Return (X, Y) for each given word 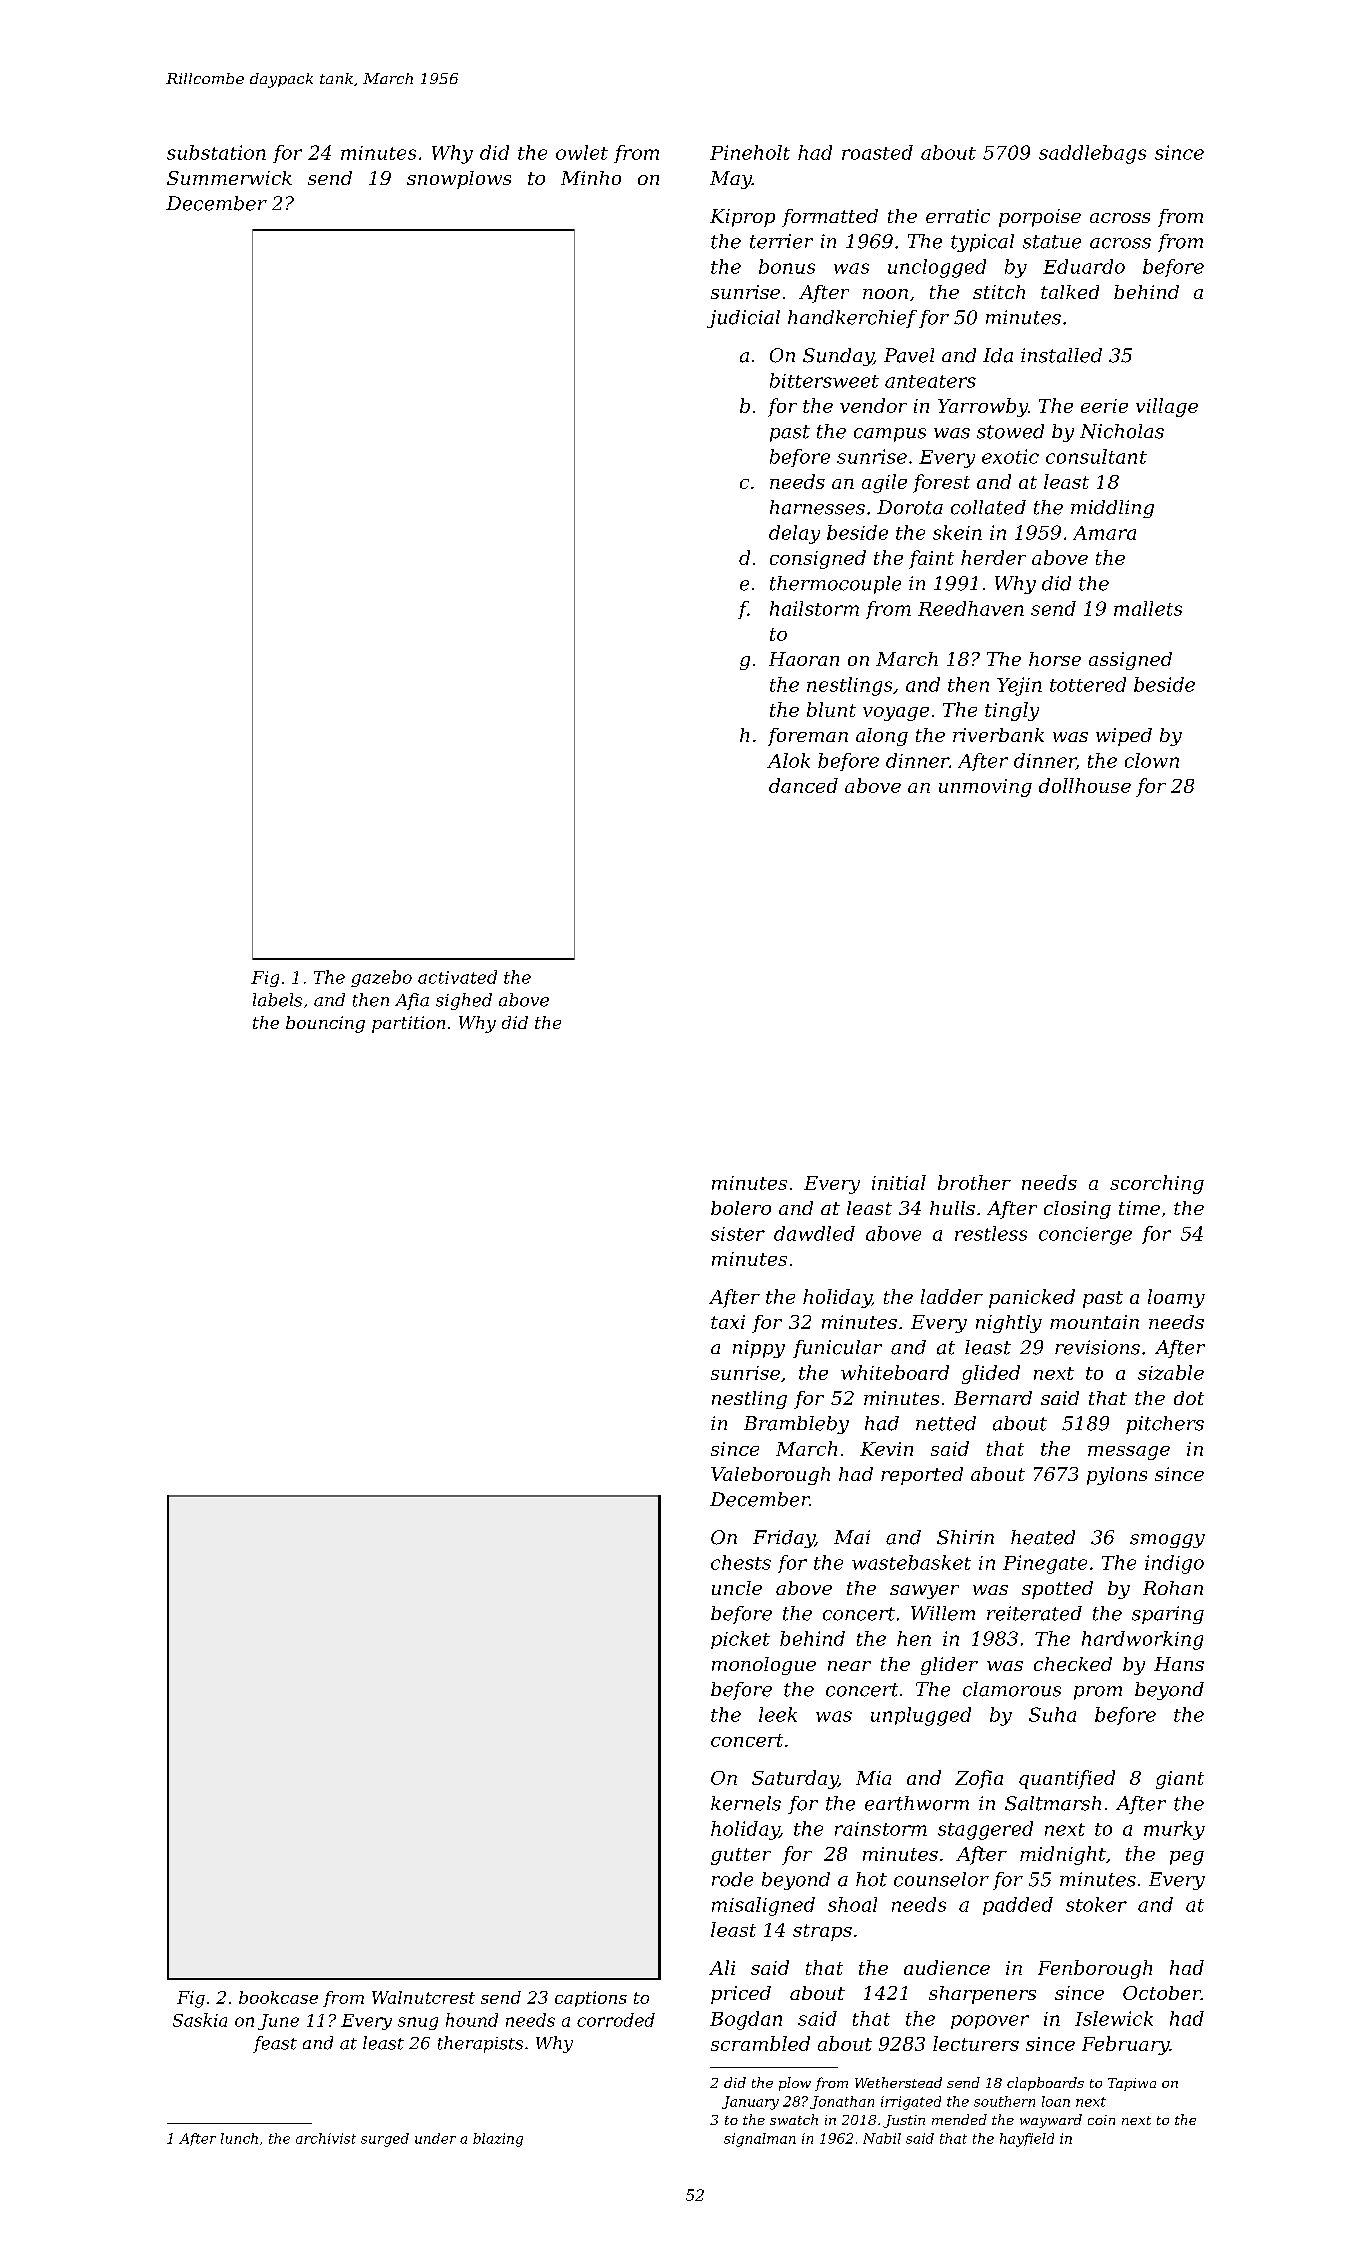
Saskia (200, 2020)
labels (277, 1000)
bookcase (278, 1997)
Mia (873, 1778)
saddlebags (1092, 154)
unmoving (985, 788)
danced (803, 785)
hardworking (1142, 1640)
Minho (591, 178)
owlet (582, 152)
